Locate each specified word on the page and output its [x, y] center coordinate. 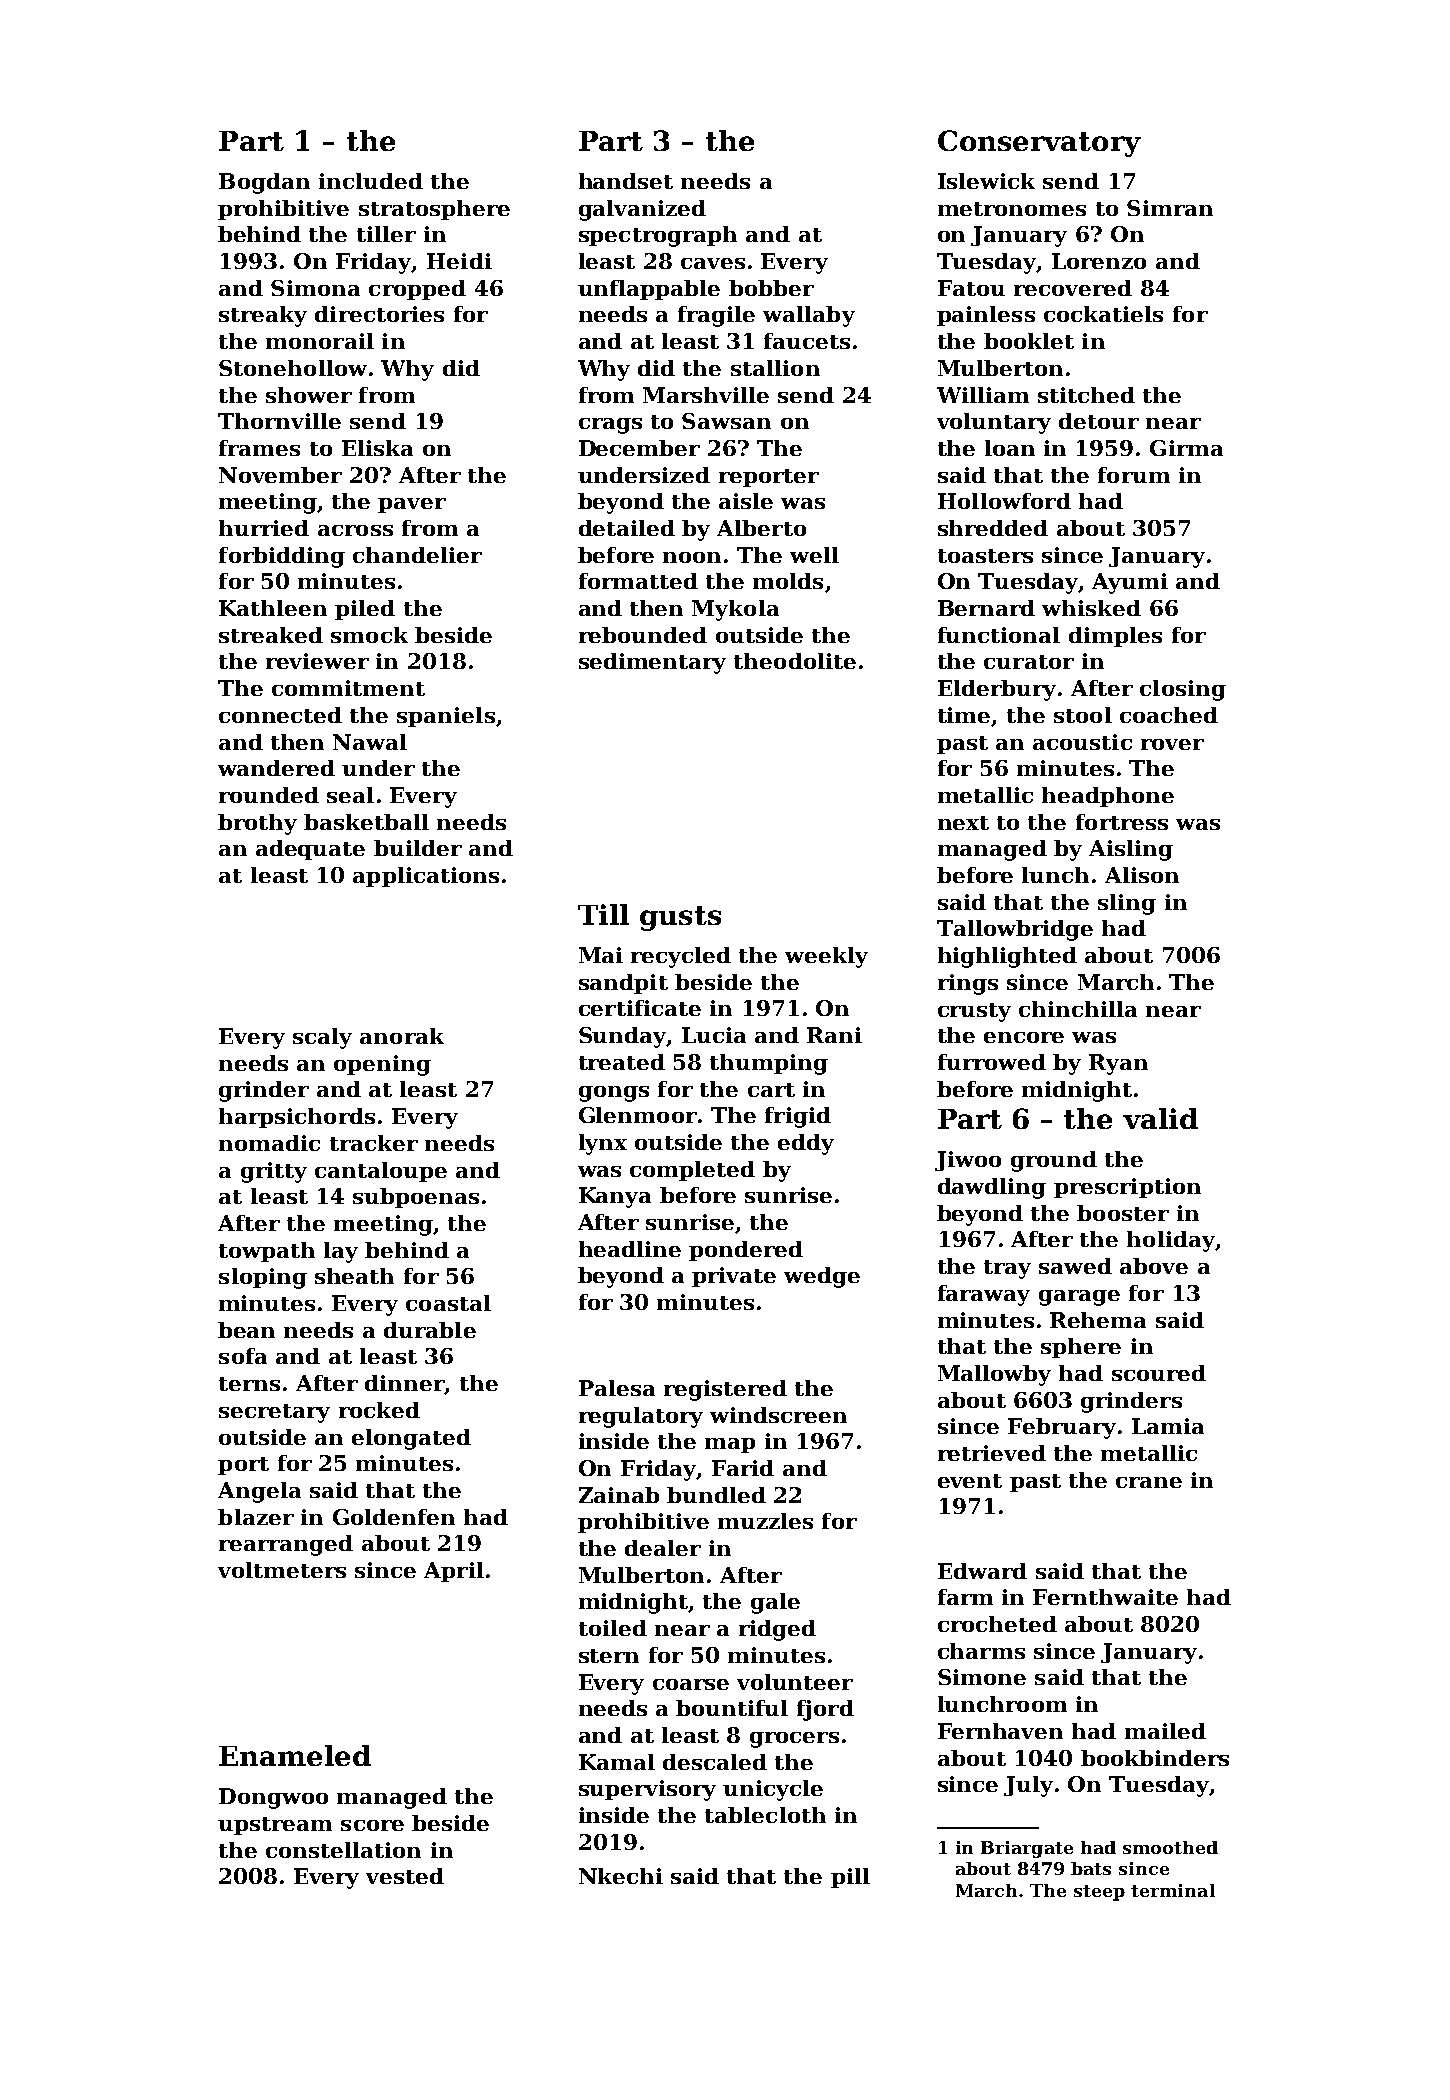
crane [1149, 1482]
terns [249, 1384]
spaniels [446, 717]
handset [626, 181]
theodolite [795, 661]
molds [788, 581]
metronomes [1012, 209]
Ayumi [1130, 583]
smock [369, 635]
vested [405, 1876]
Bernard [986, 608]
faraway [984, 1295]
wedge [822, 1277]
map [730, 1445]
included [371, 181]
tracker [374, 1143]
